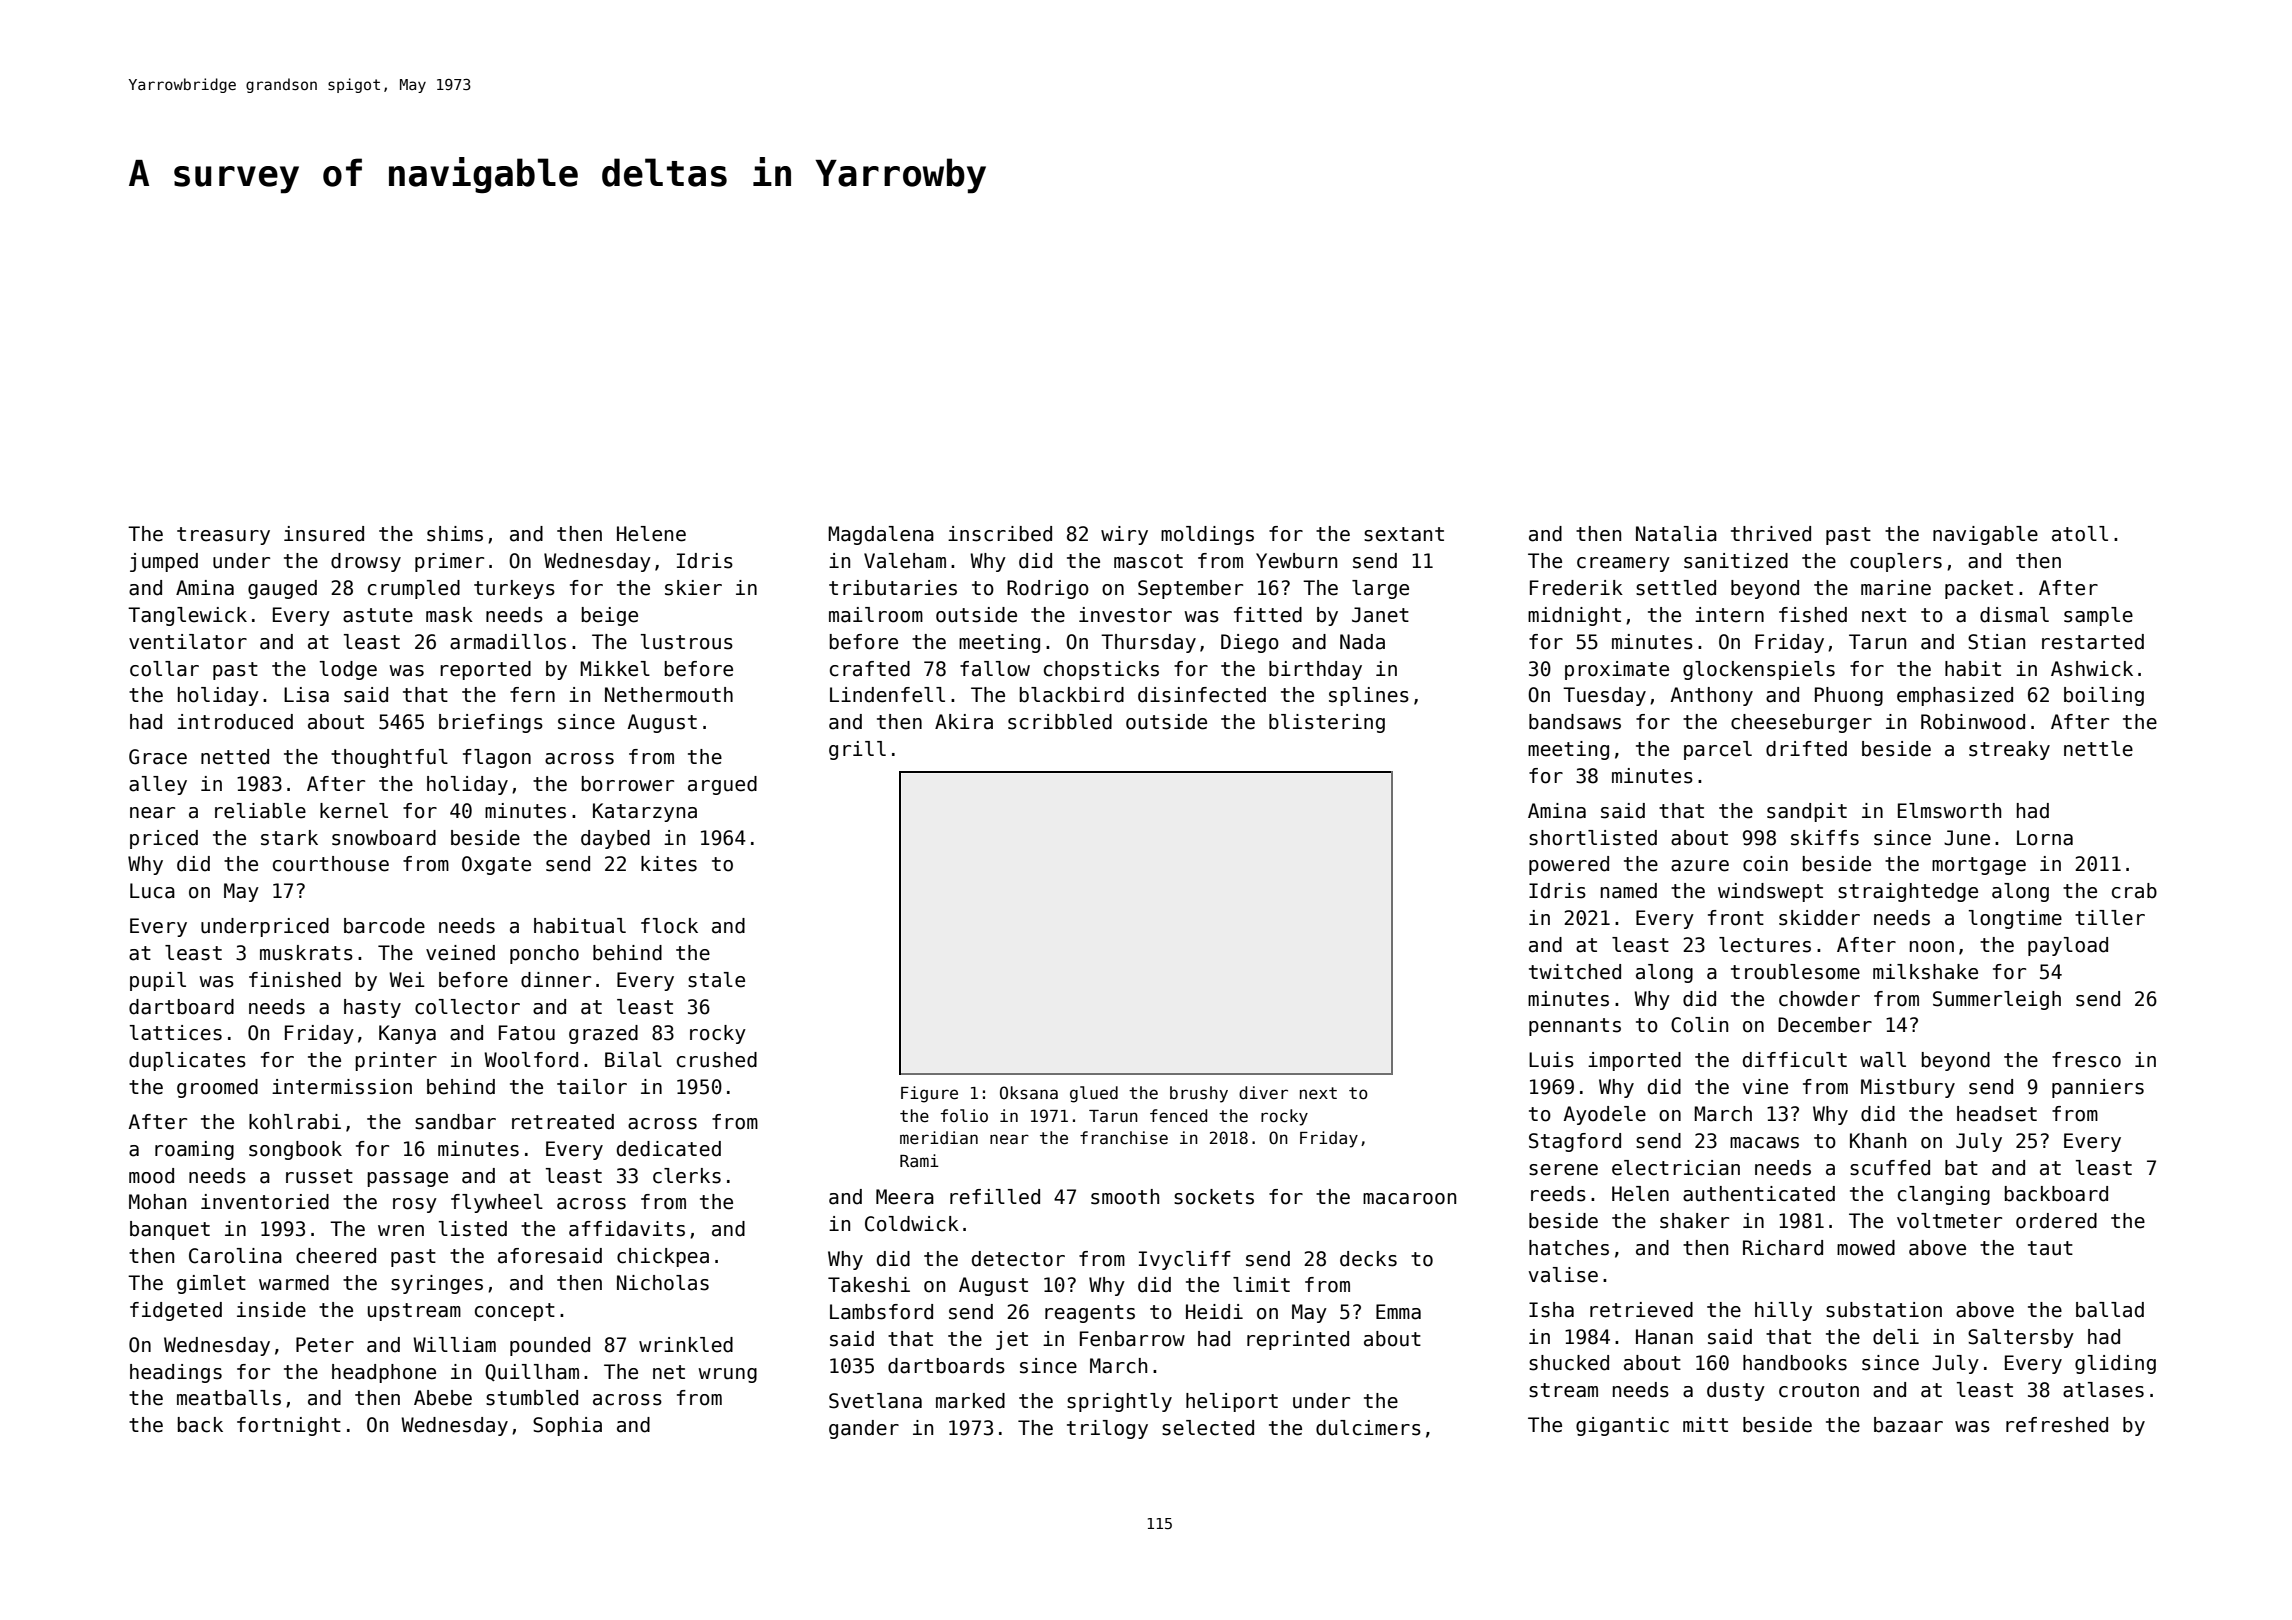  Describe the element at coordinates (384, 838) in the page. I see `snowboard` at that location.
